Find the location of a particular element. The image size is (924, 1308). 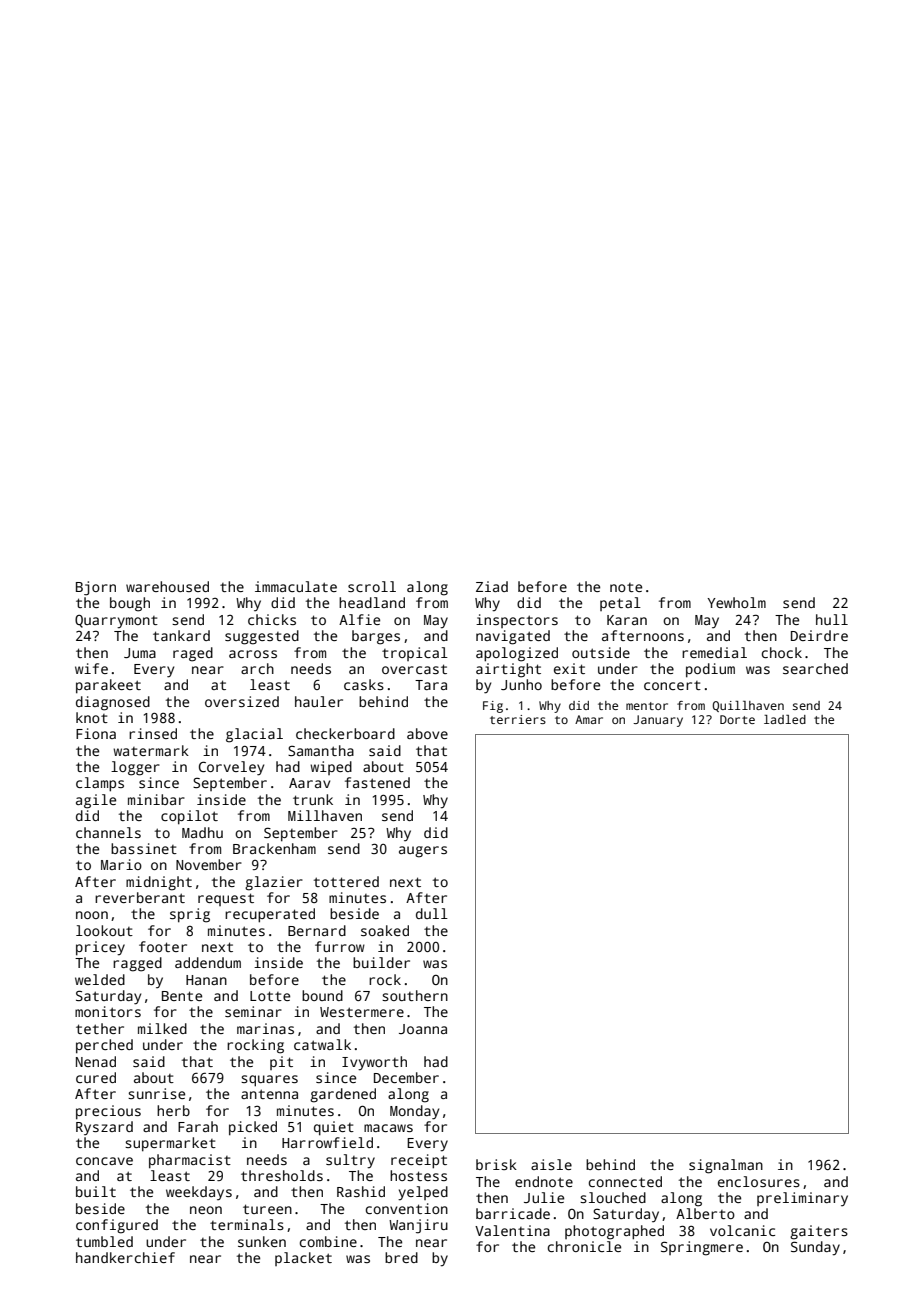

connected is located at coordinates (625, 1181).
